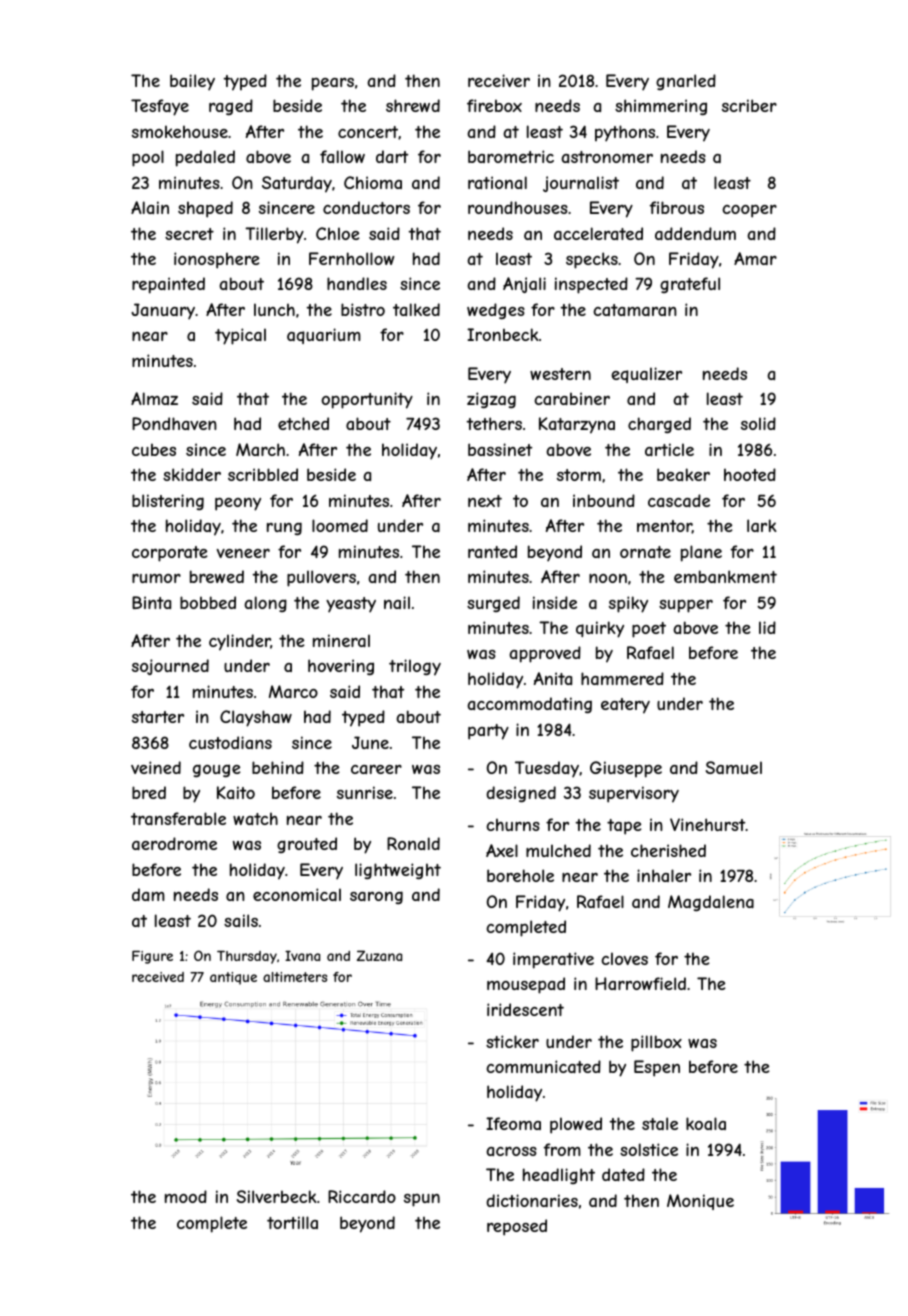  What do you see at coordinates (189, 234) in the screenshot?
I see `secret` at bounding box center [189, 234].
